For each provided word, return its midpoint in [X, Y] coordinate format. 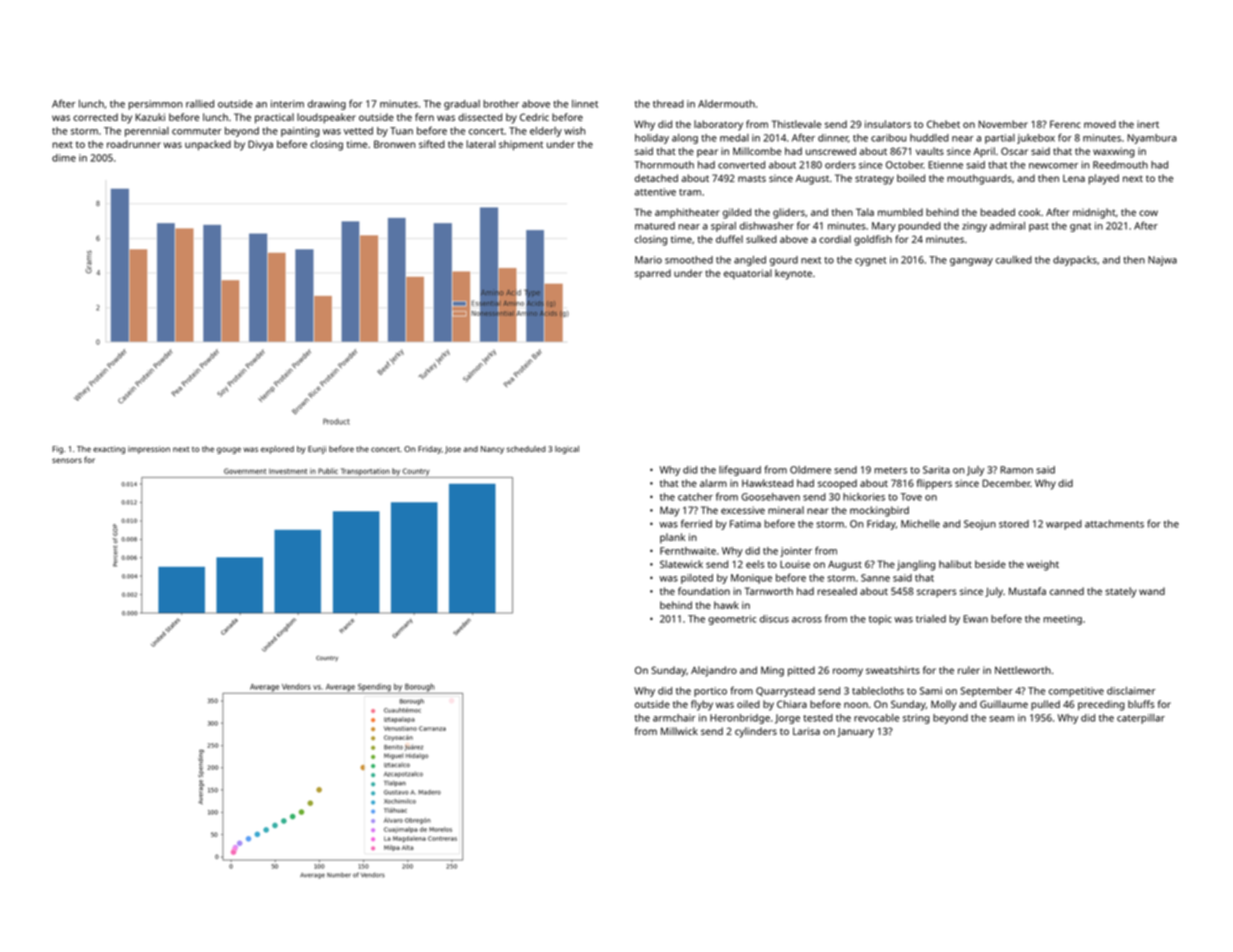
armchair [674, 718]
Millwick [679, 731]
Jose [453, 450]
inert [1148, 124]
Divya [260, 145]
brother [501, 104]
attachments [1114, 524]
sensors [67, 460]
